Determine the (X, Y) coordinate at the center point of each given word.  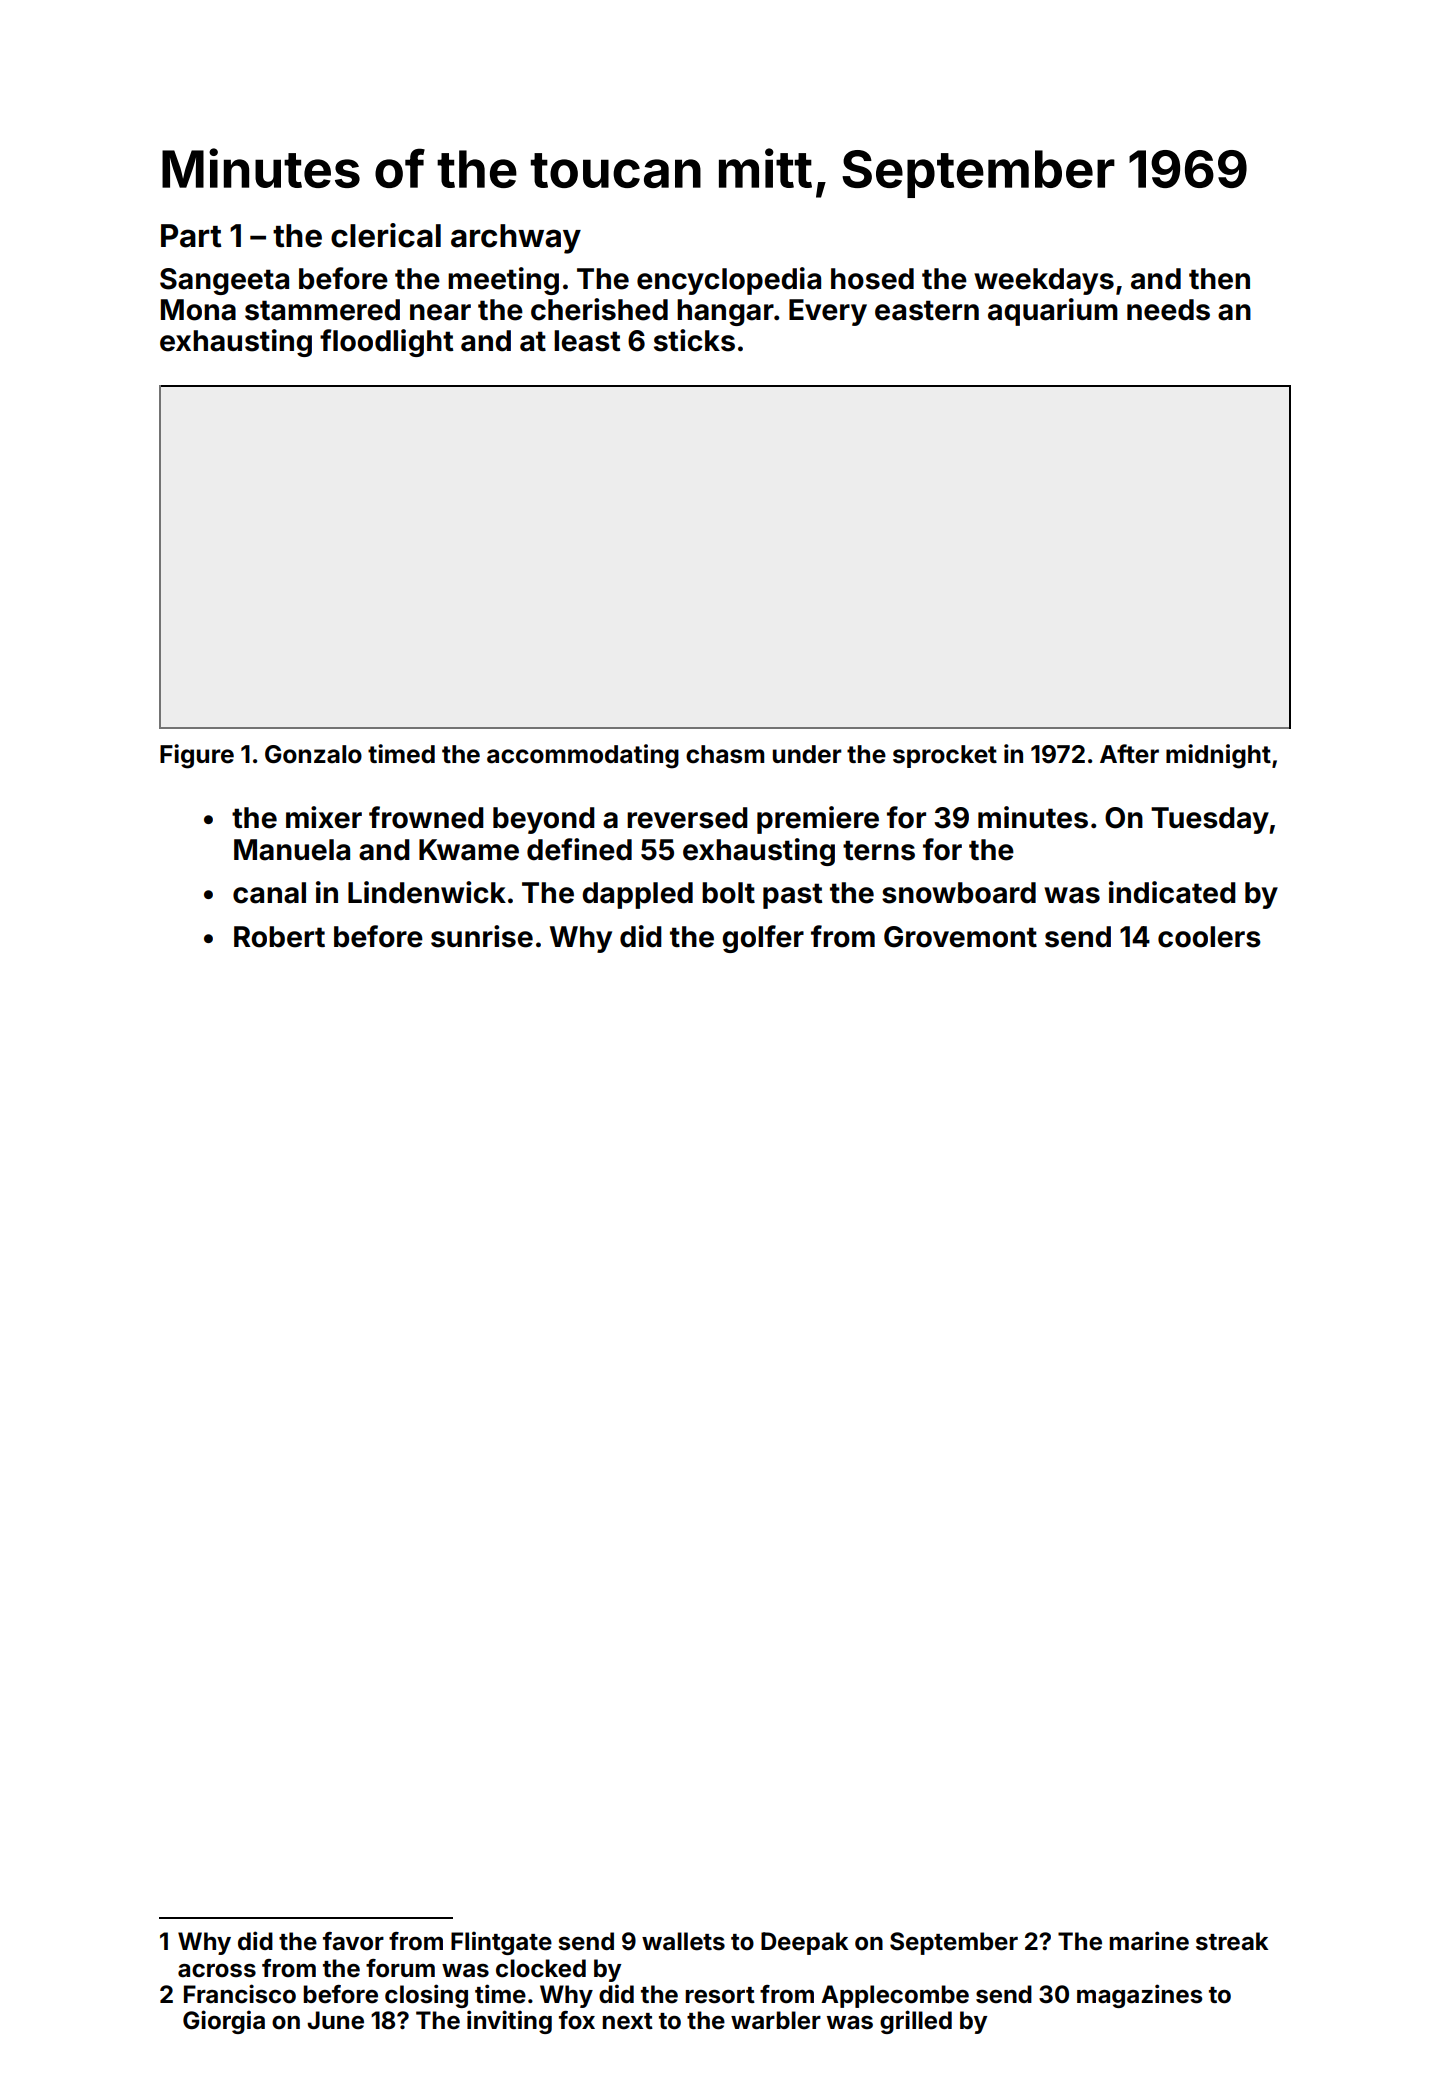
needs (1168, 310)
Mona (198, 310)
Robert (279, 937)
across (217, 1971)
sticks (694, 340)
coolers (1209, 937)
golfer (763, 939)
